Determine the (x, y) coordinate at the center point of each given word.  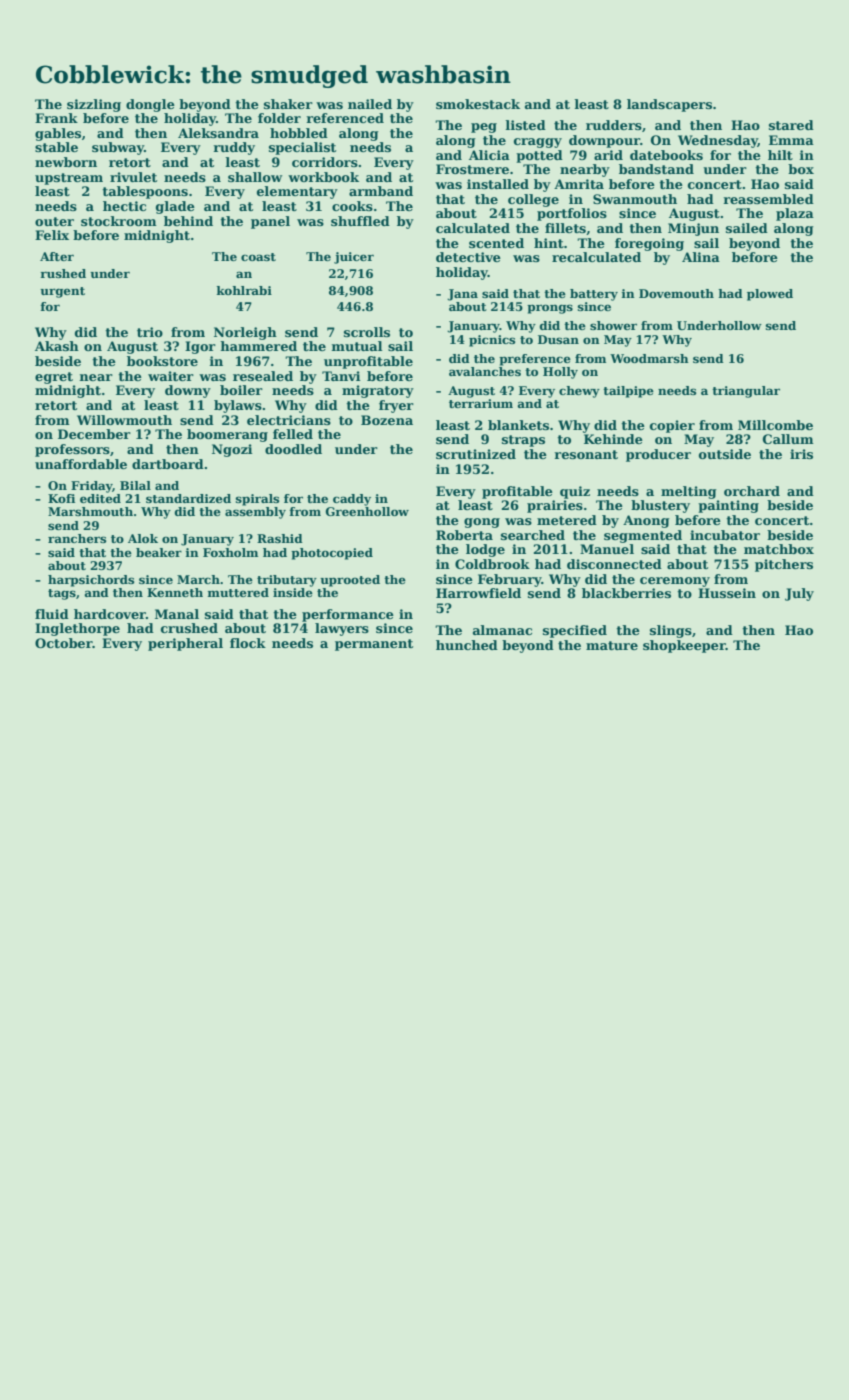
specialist (302, 148)
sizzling (94, 105)
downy (188, 391)
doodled (293, 449)
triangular (746, 392)
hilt (780, 155)
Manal (177, 614)
